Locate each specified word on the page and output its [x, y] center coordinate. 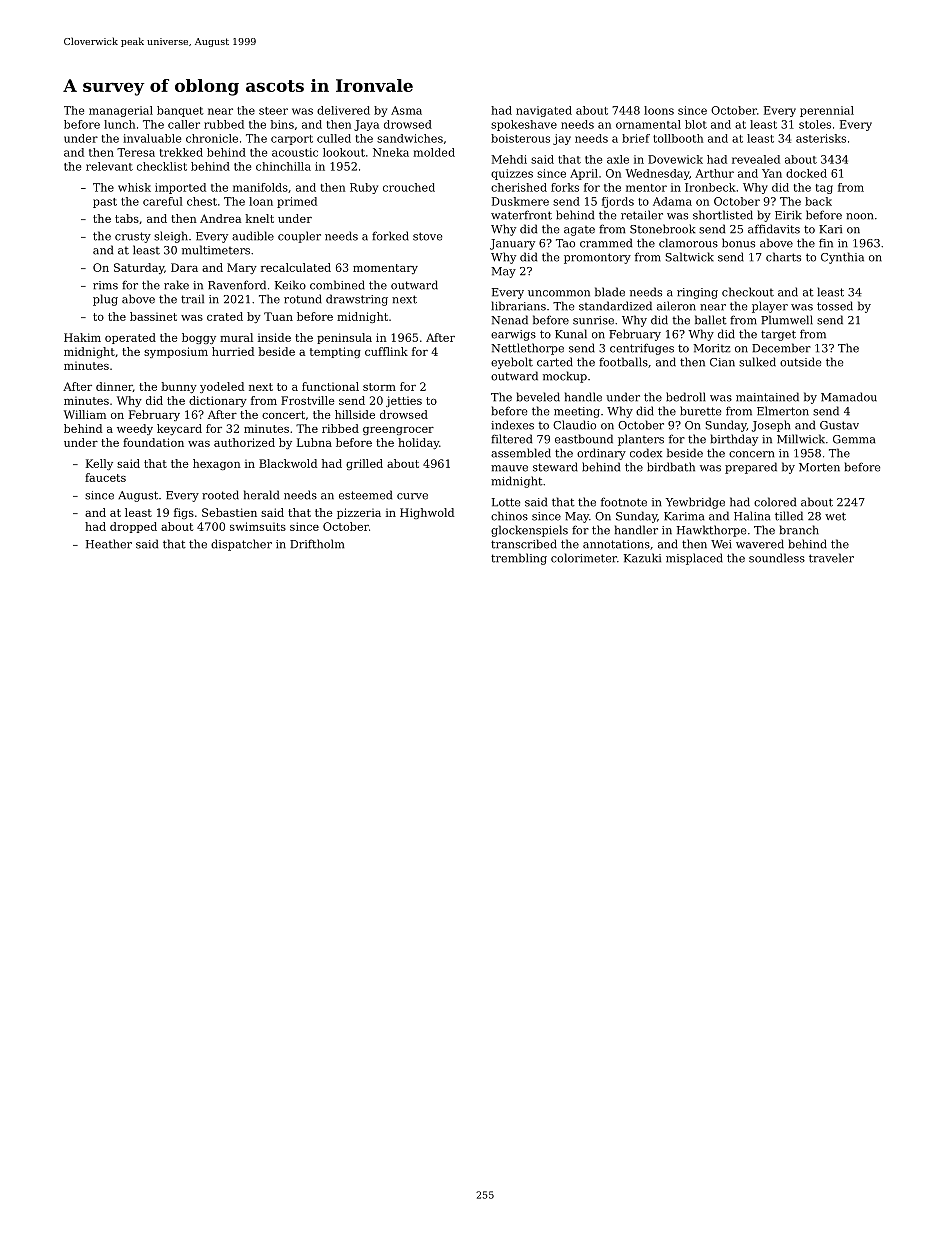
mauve [509, 468]
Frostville [308, 400]
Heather [109, 544]
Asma [406, 110]
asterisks [821, 138]
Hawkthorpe [711, 531]
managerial [121, 111]
